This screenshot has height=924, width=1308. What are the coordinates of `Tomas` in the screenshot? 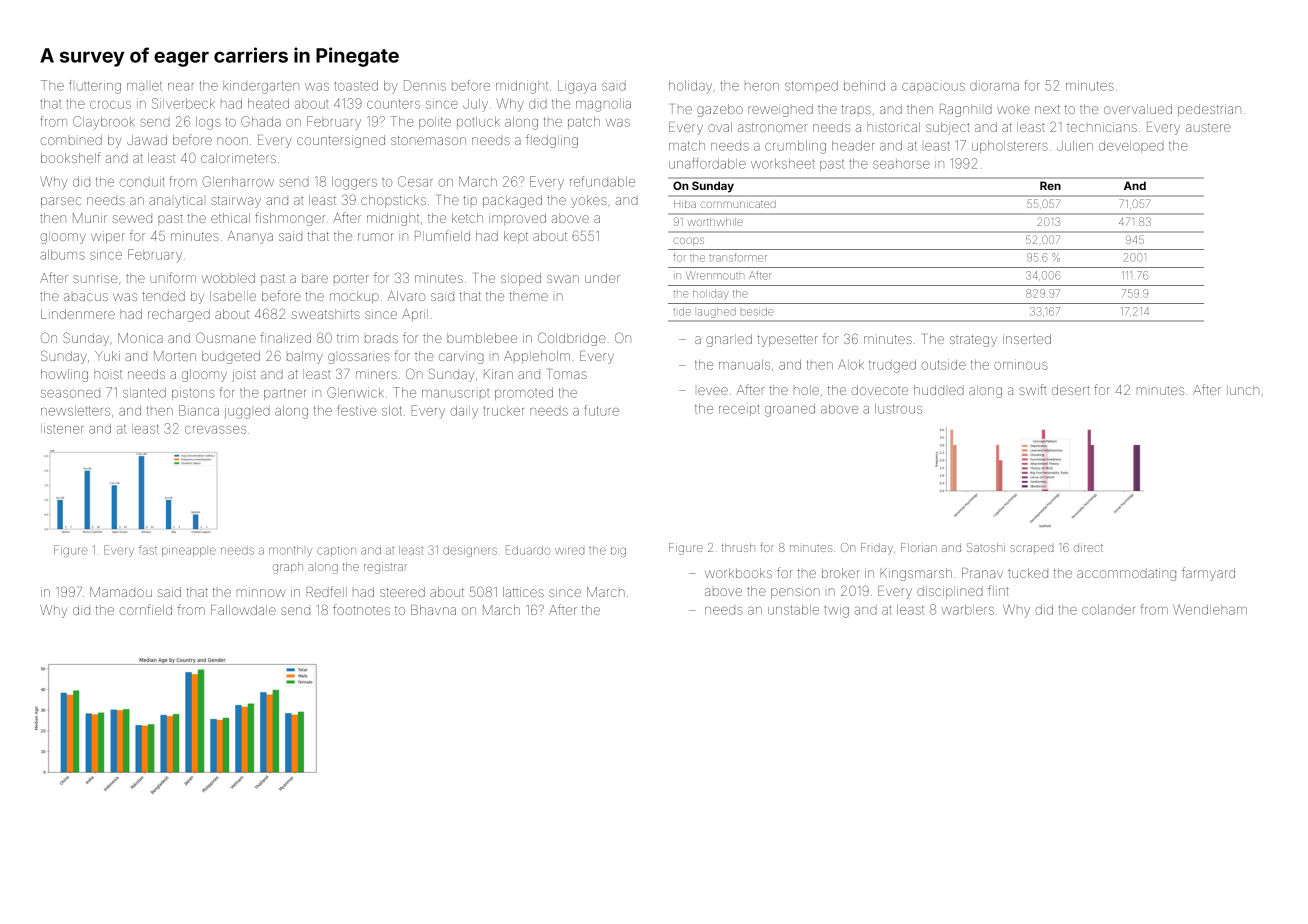 It's located at (568, 374).
